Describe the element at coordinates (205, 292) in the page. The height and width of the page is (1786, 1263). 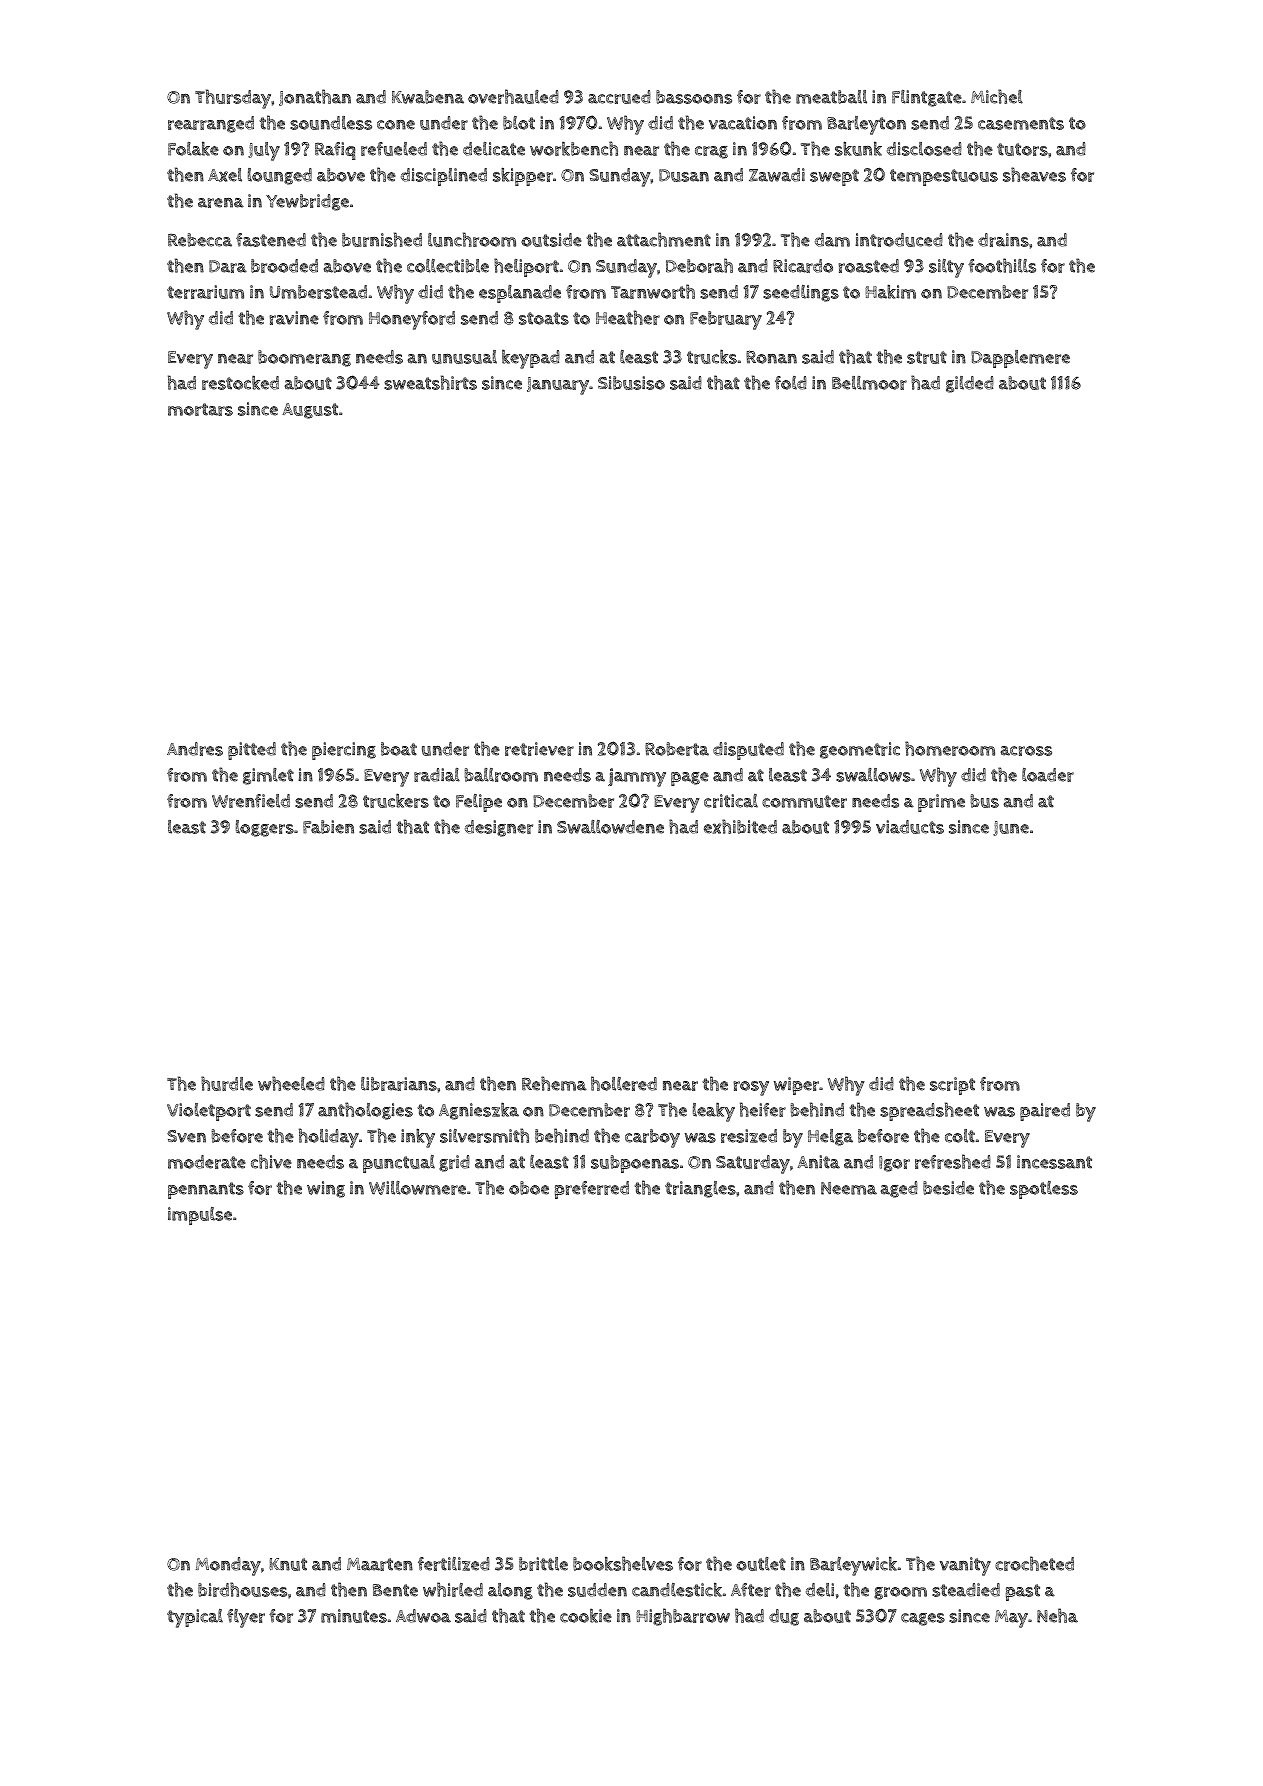
I see `terrarium` at that location.
